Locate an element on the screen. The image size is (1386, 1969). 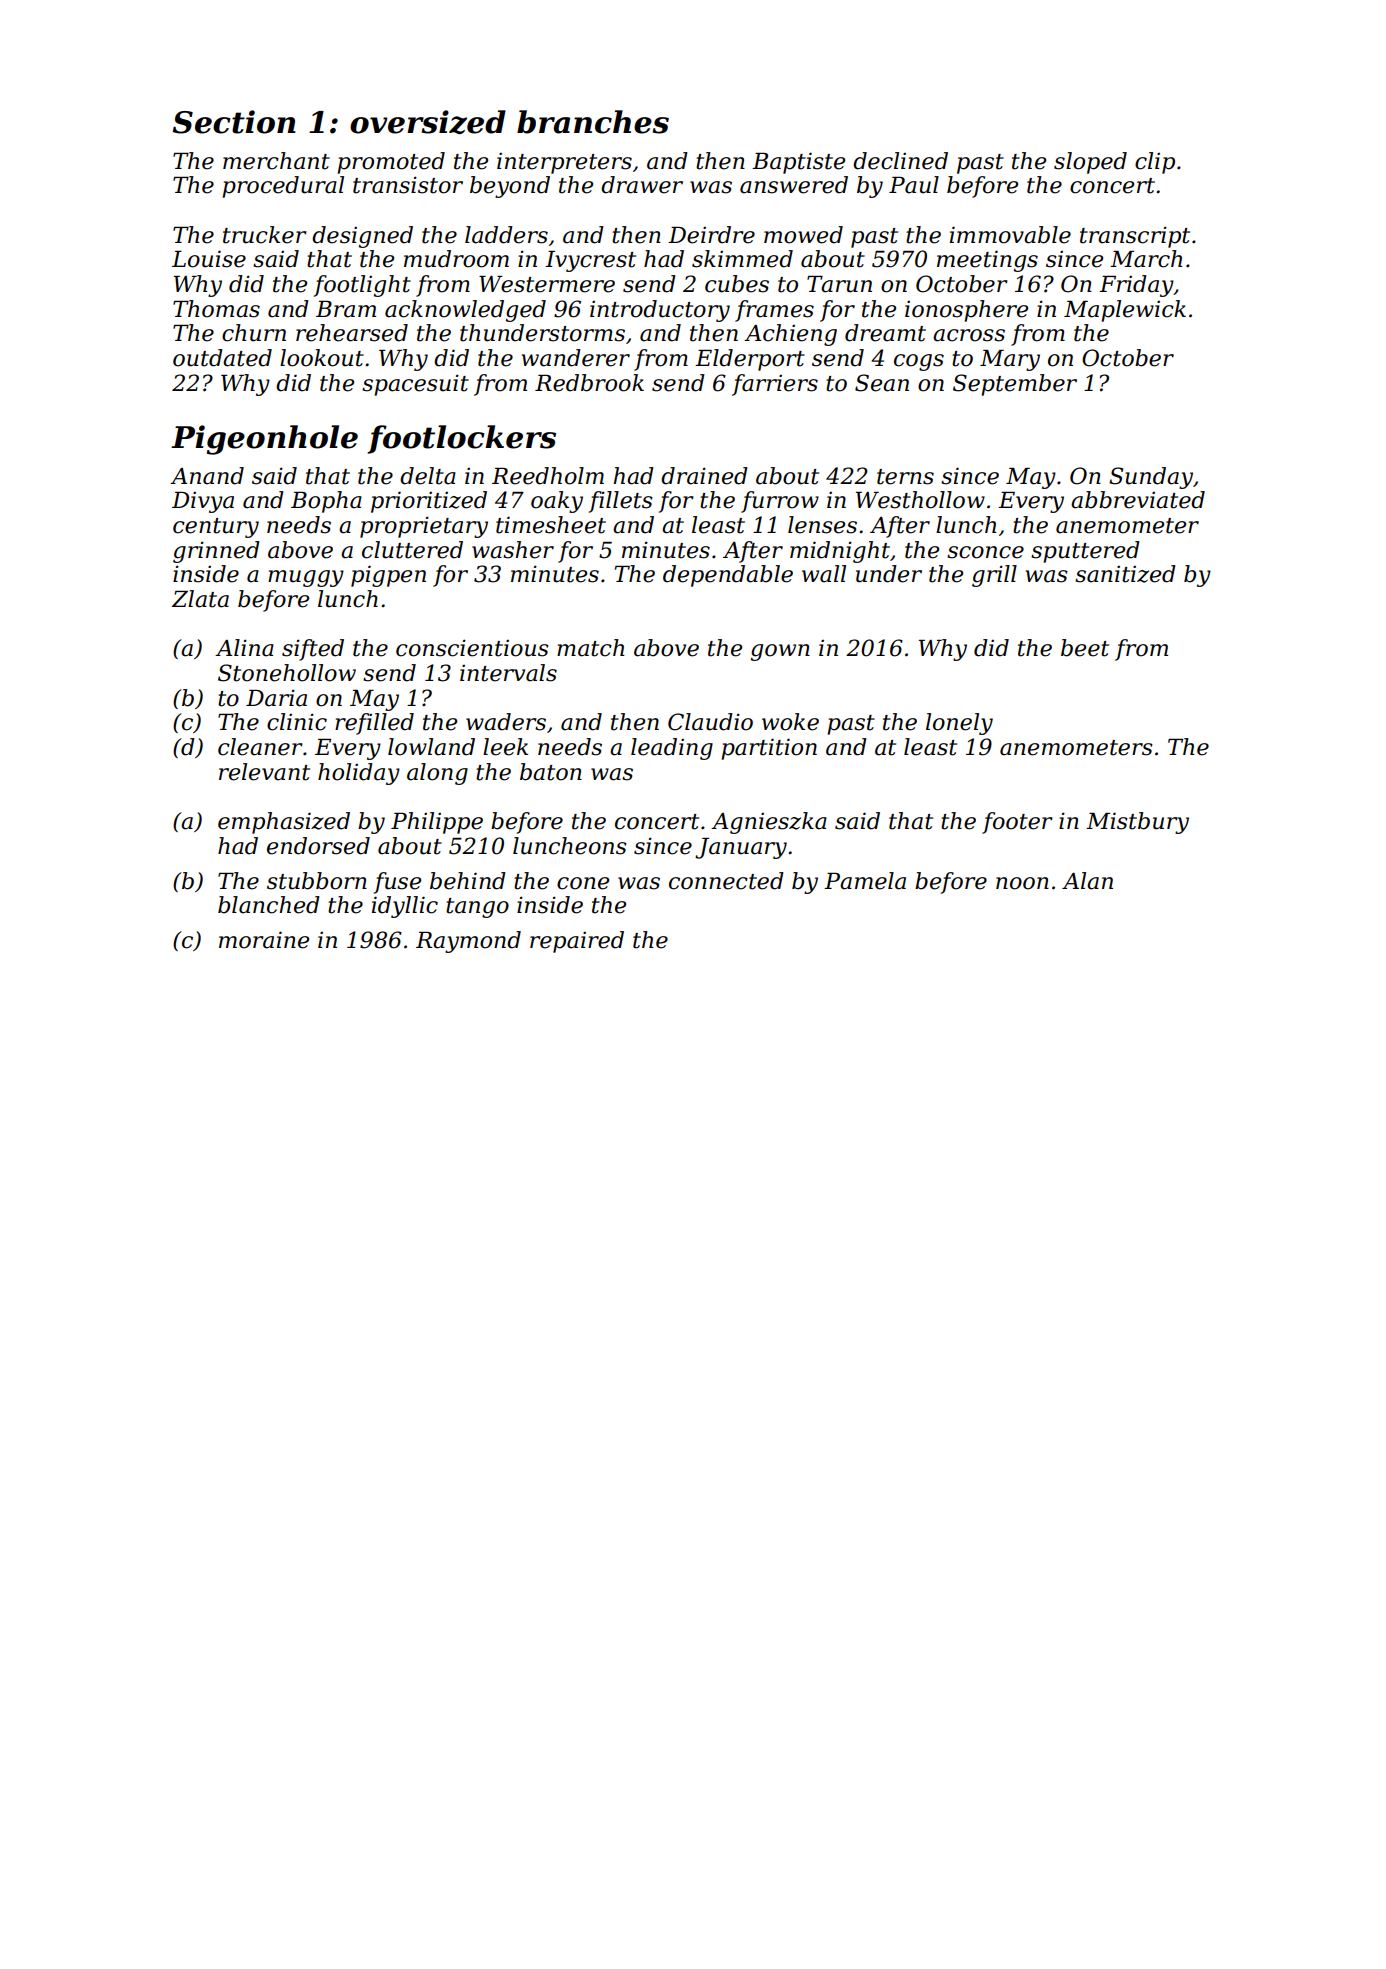
leading is located at coordinates (672, 749).
